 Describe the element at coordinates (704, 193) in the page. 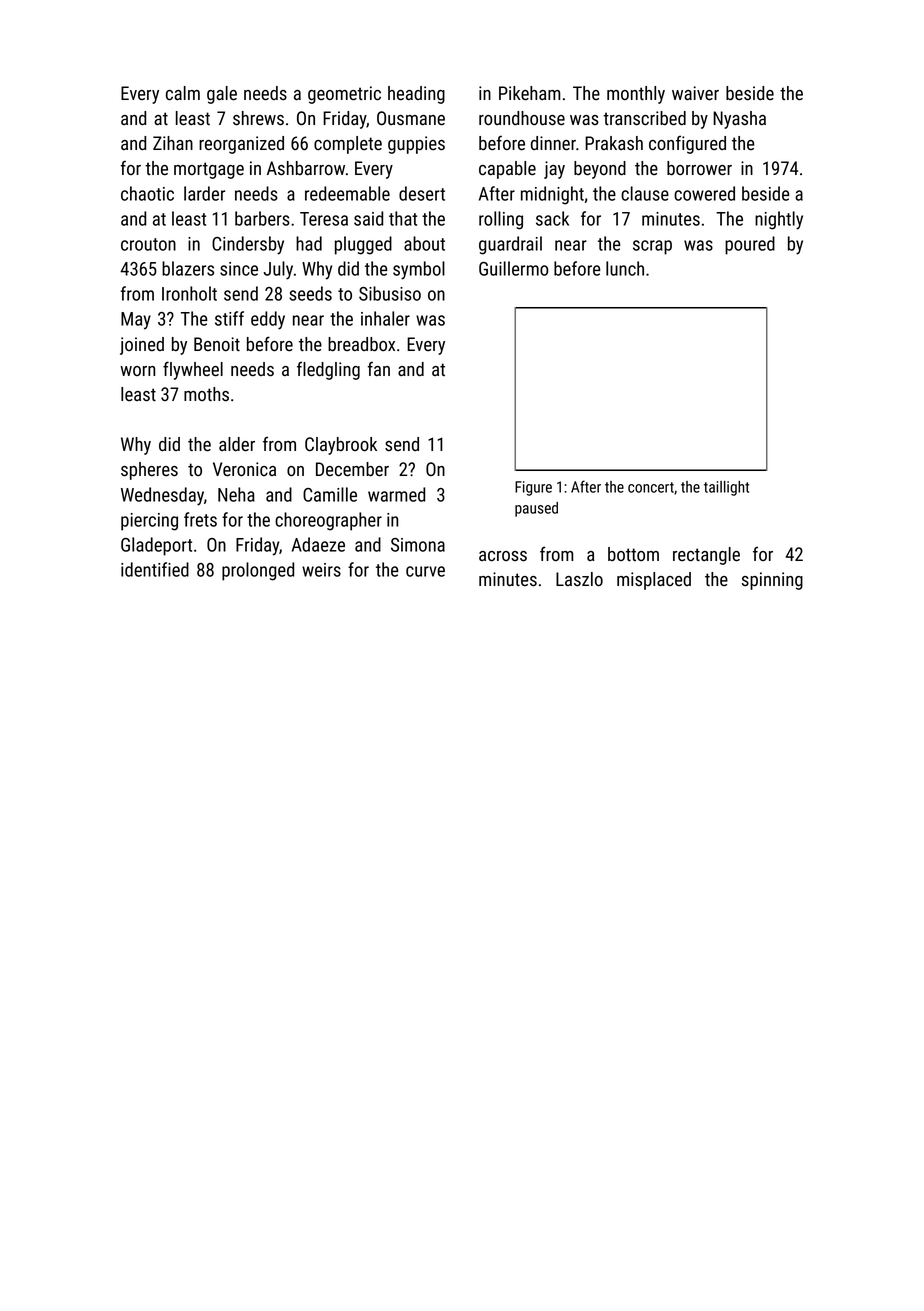

I see `cowered` at that location.
